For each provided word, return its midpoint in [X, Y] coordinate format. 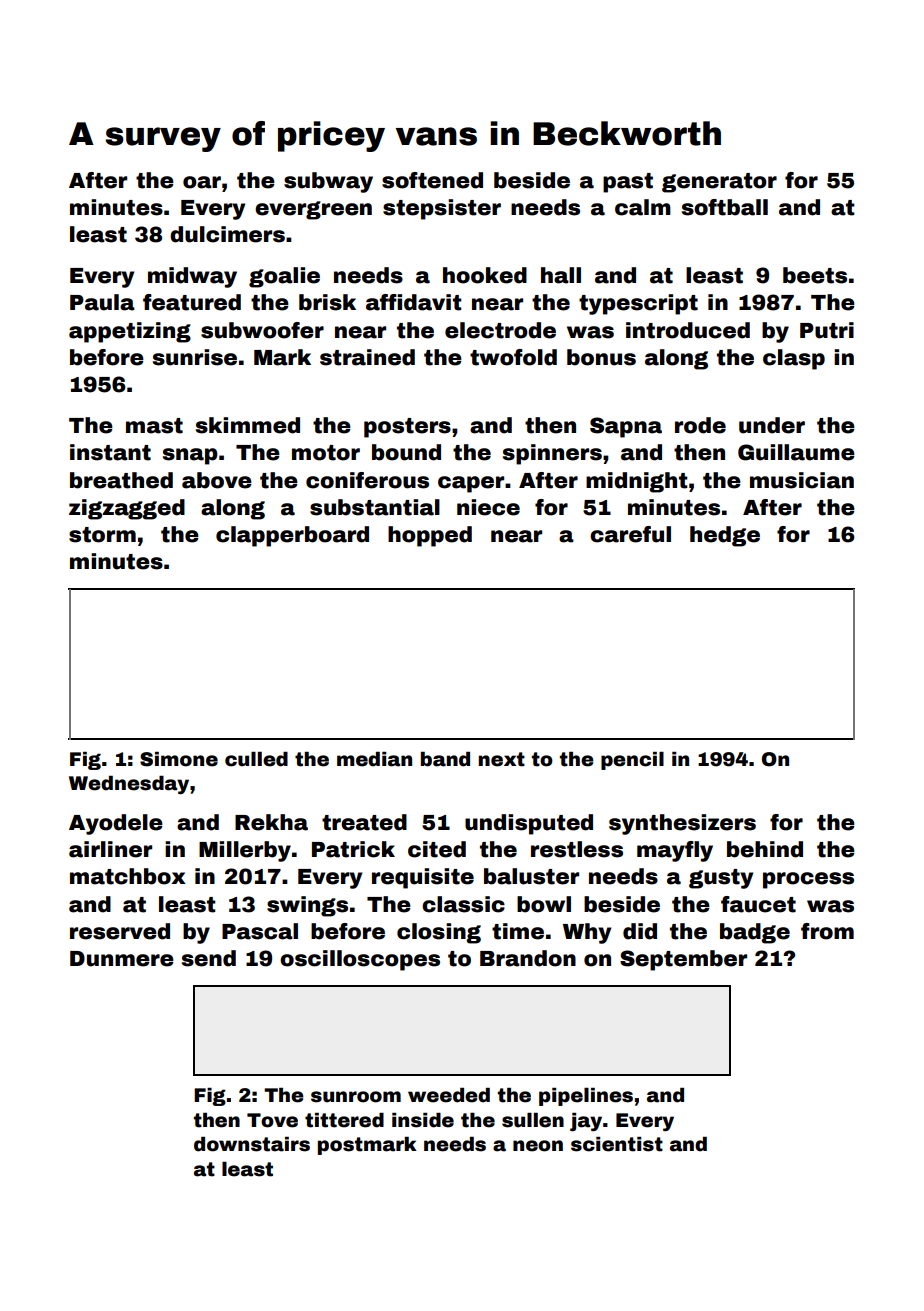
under [772, 425]
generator [719, 183]
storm [102, 535]
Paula [102, 302]
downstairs [252, 1144]
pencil [632, 761]
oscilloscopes [360, 960]
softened [432, 180]
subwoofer [262, 330]
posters [407, 428]
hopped [430, 536]
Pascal [260, 931]
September [683, 960]
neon [538, 1146]
